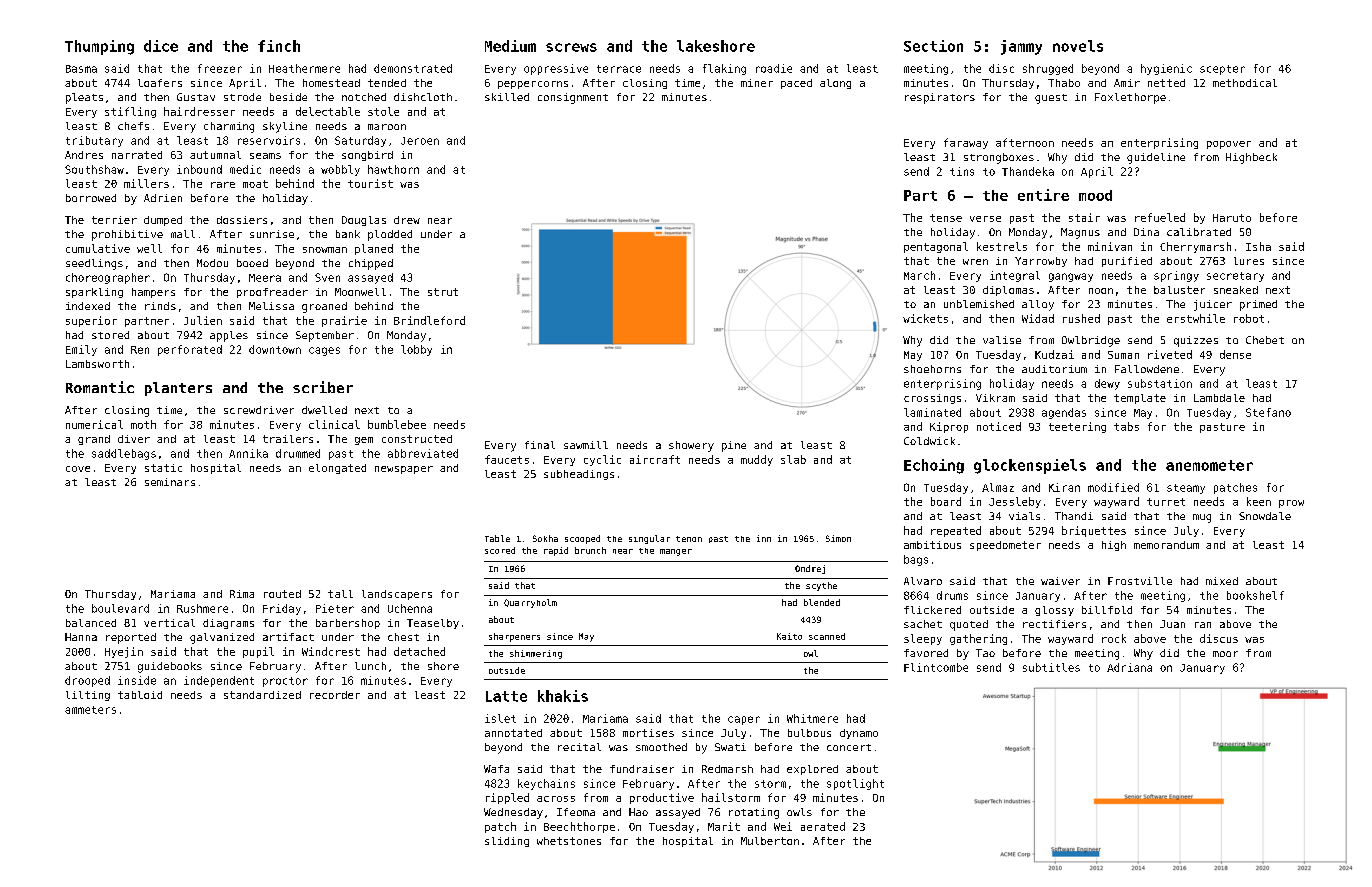  I want to click on final, so click(540, 445).
